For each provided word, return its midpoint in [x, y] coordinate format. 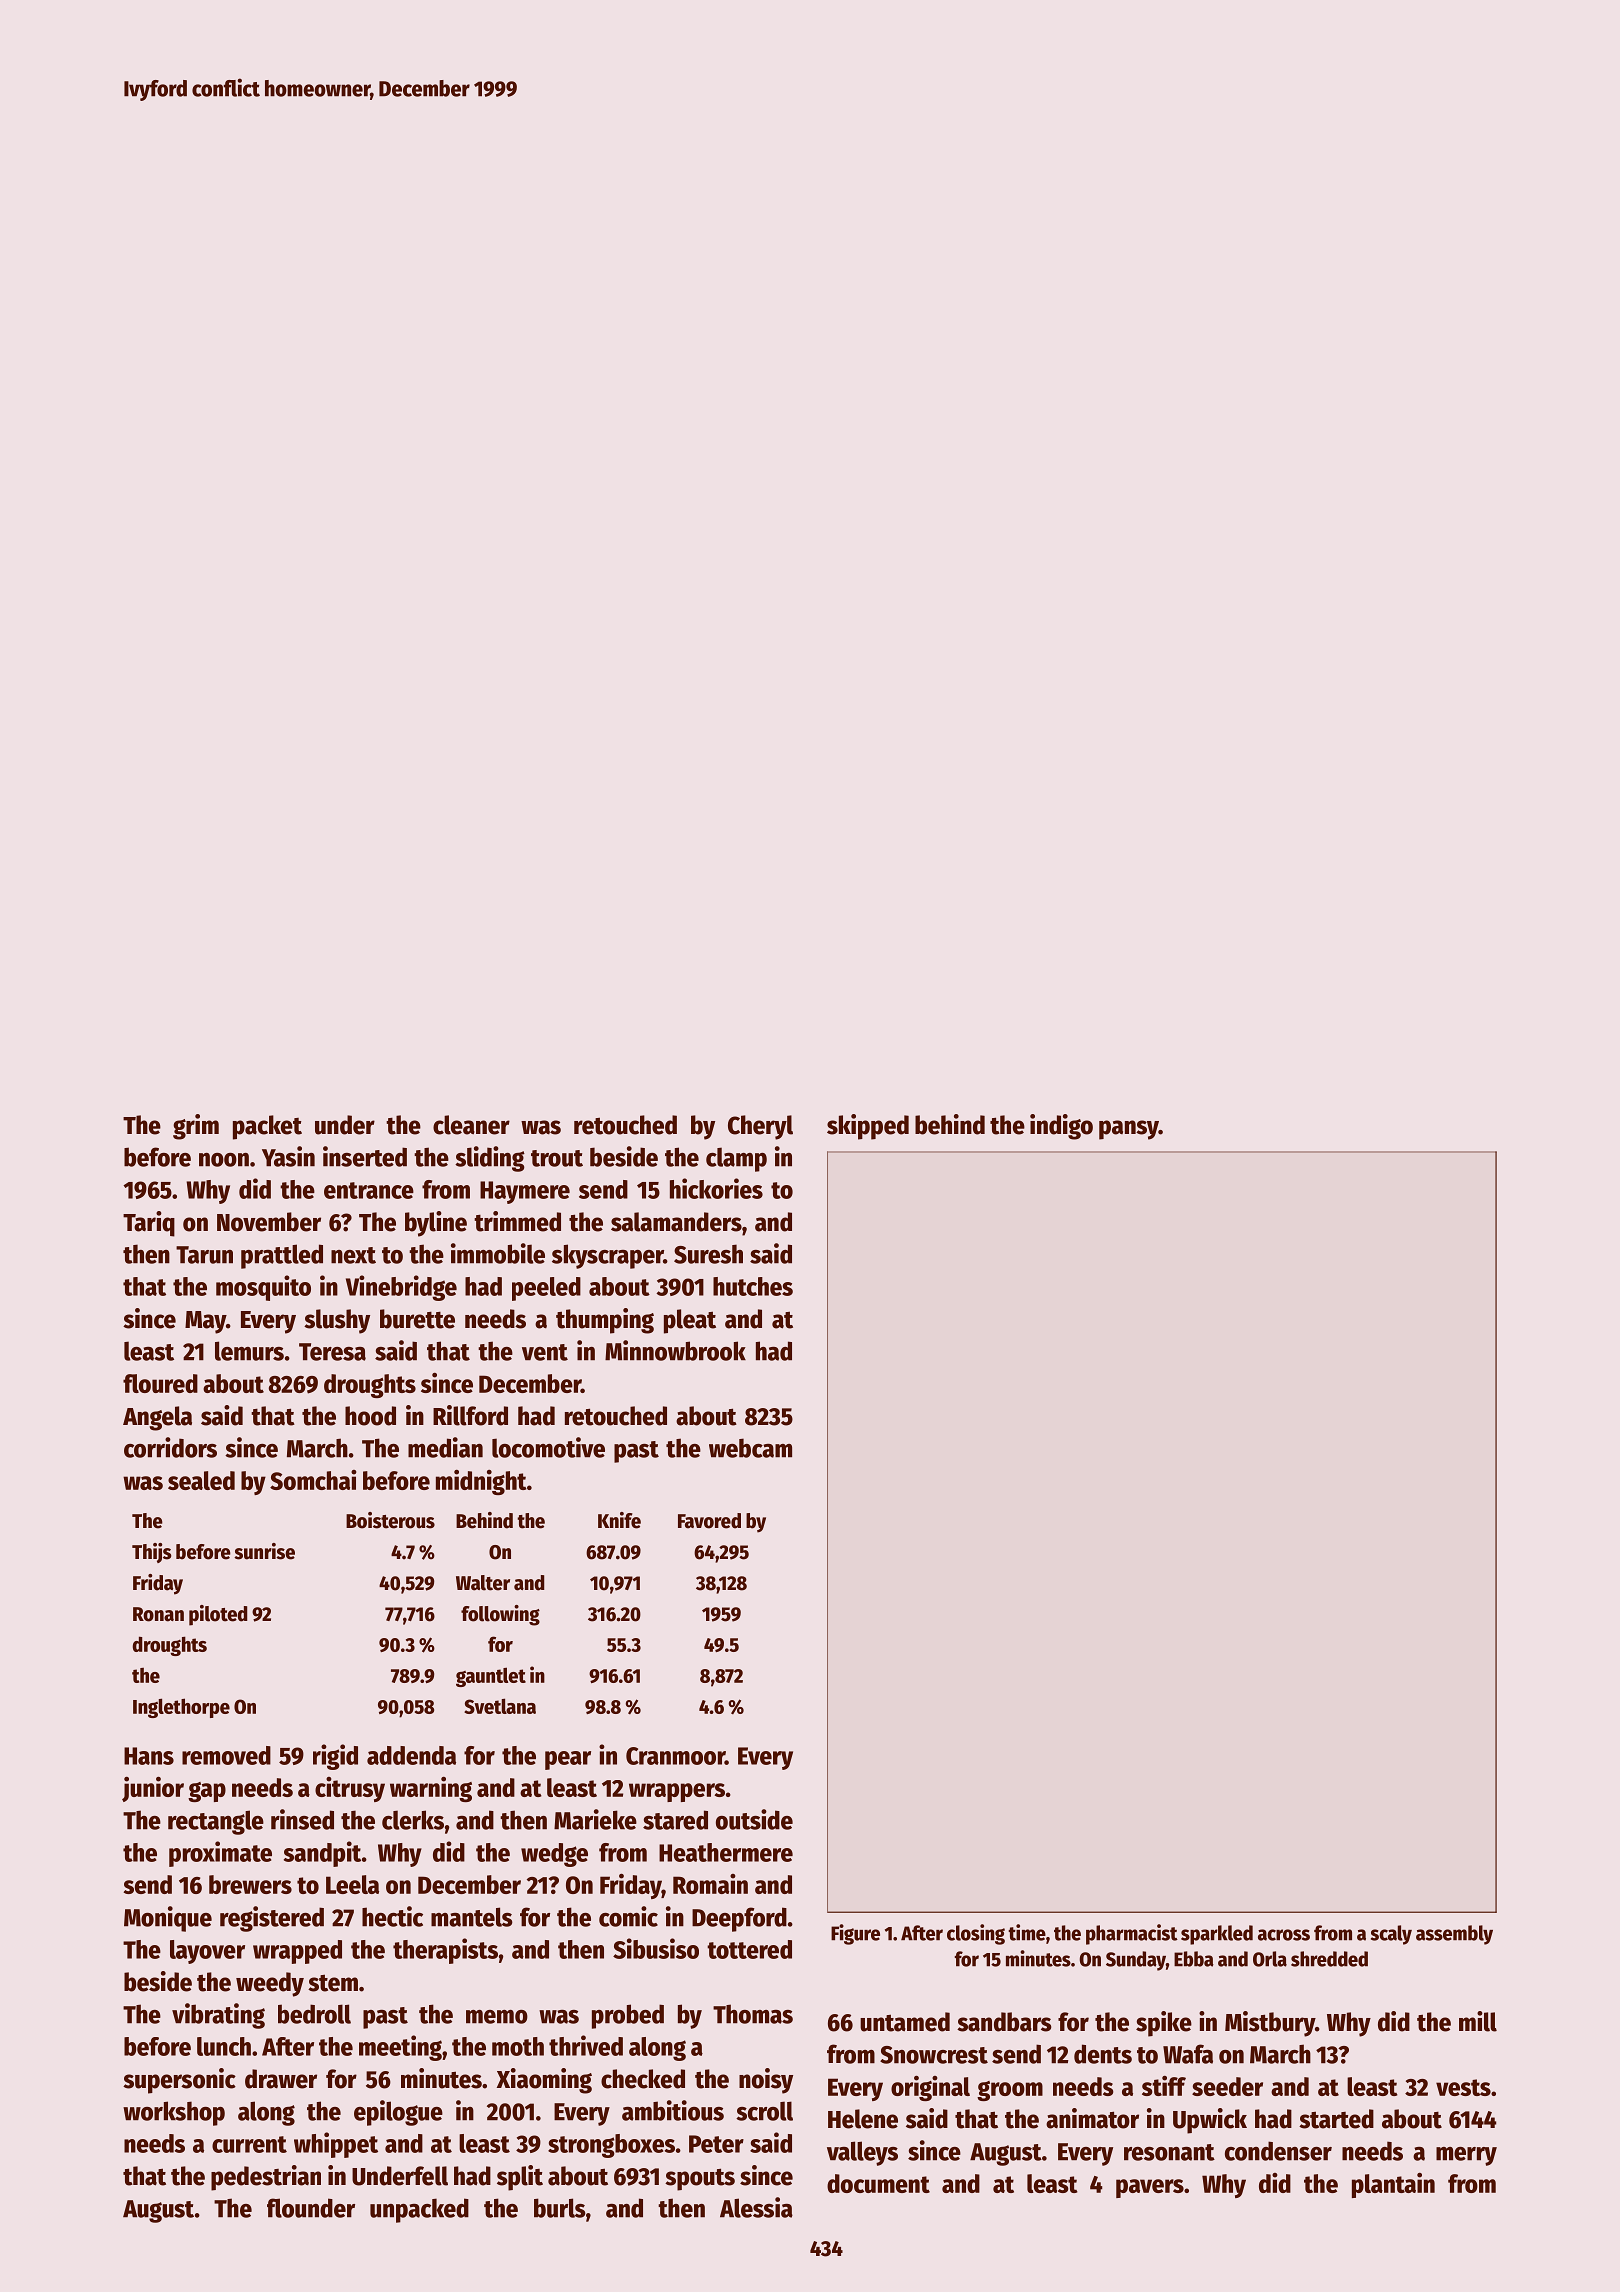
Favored [709, 1521]
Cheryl [760, 1127]
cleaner [471, 1125]
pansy [1129, 1130]
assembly [1454, 1935]
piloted [218, 1615]
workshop [174, 2113]
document [878, 2183]
